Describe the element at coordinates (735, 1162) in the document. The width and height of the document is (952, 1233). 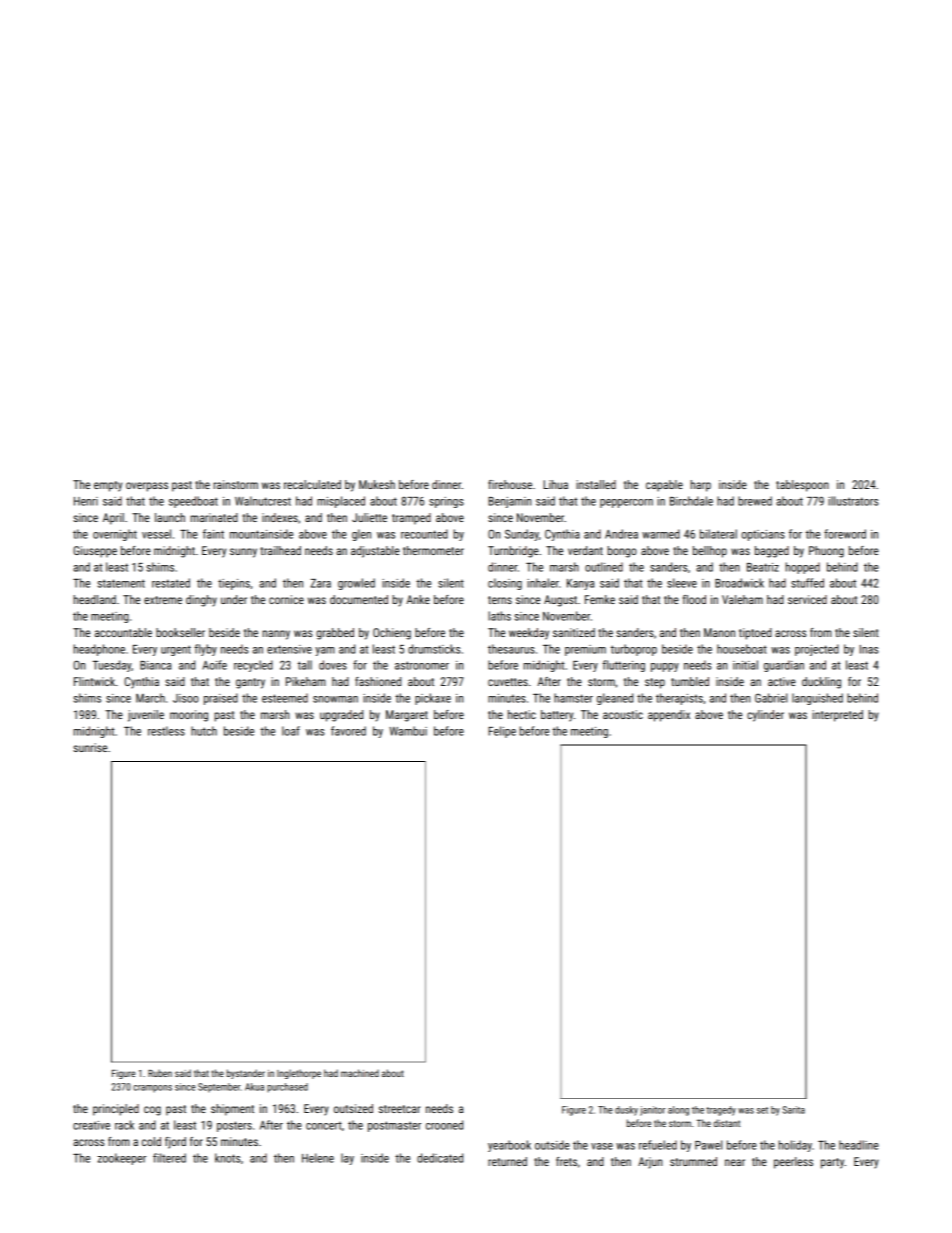
I see `near` at that location.
